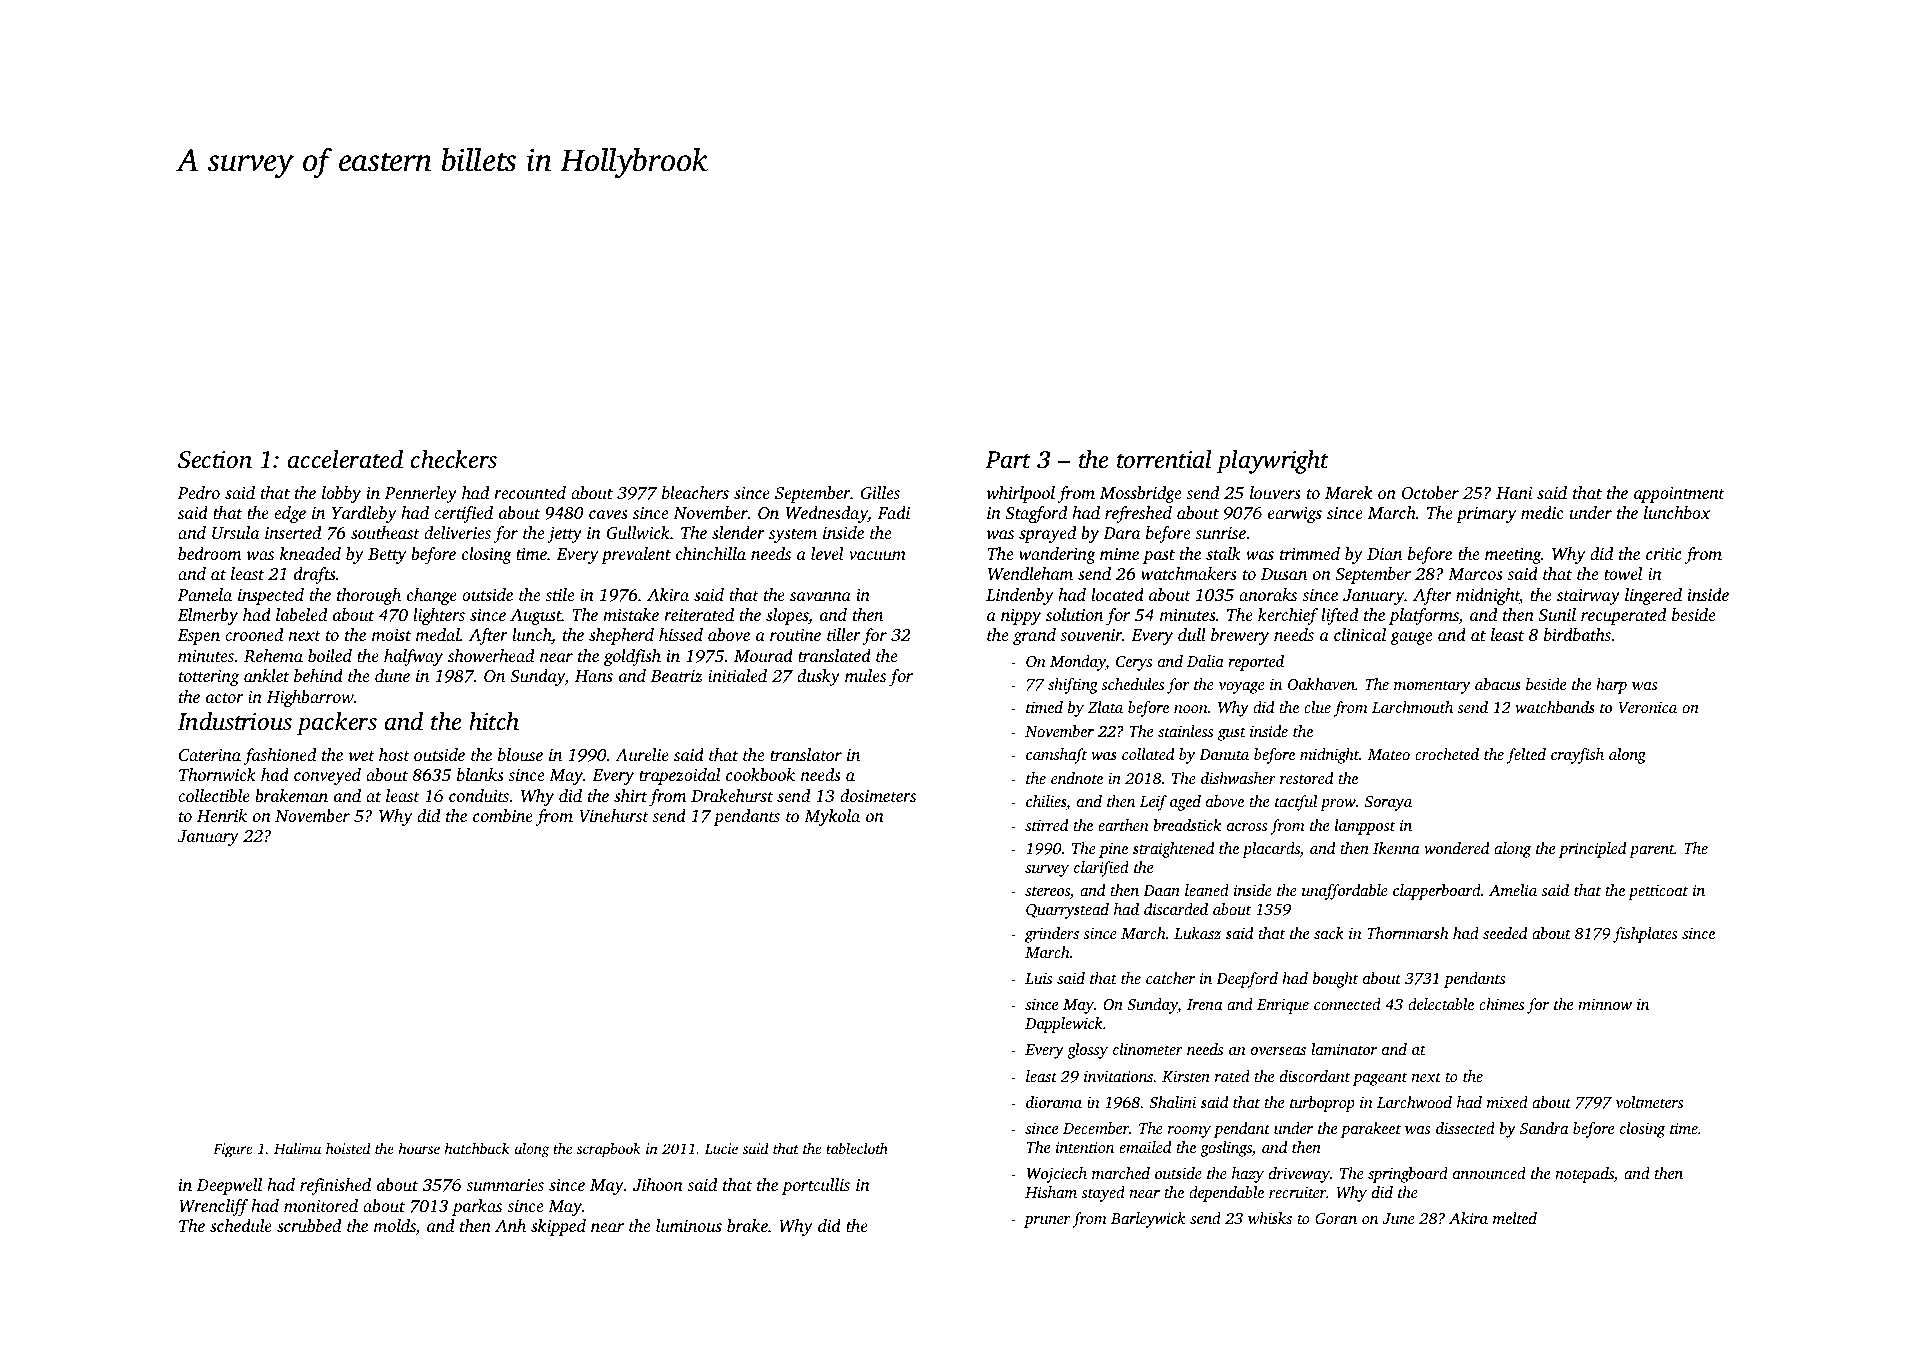  Describe the element at coordinates (1447, 754) in the page. I see `crocheted` at that location.
